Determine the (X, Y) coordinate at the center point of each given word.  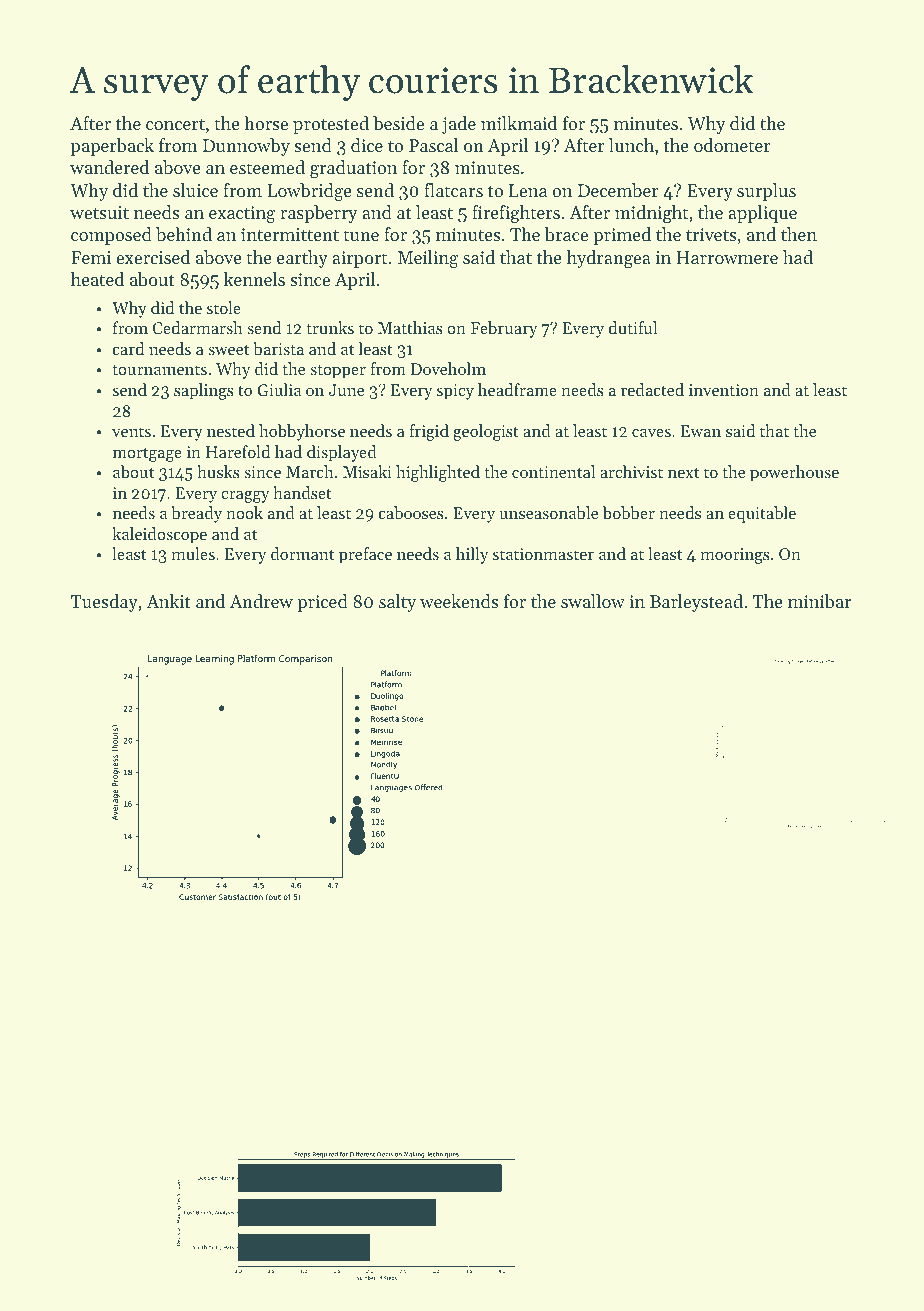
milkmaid (519, 123)
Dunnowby (246, 147)
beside (398, 123)
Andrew (261, 601)
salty (397, 603)
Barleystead (696, 603)
